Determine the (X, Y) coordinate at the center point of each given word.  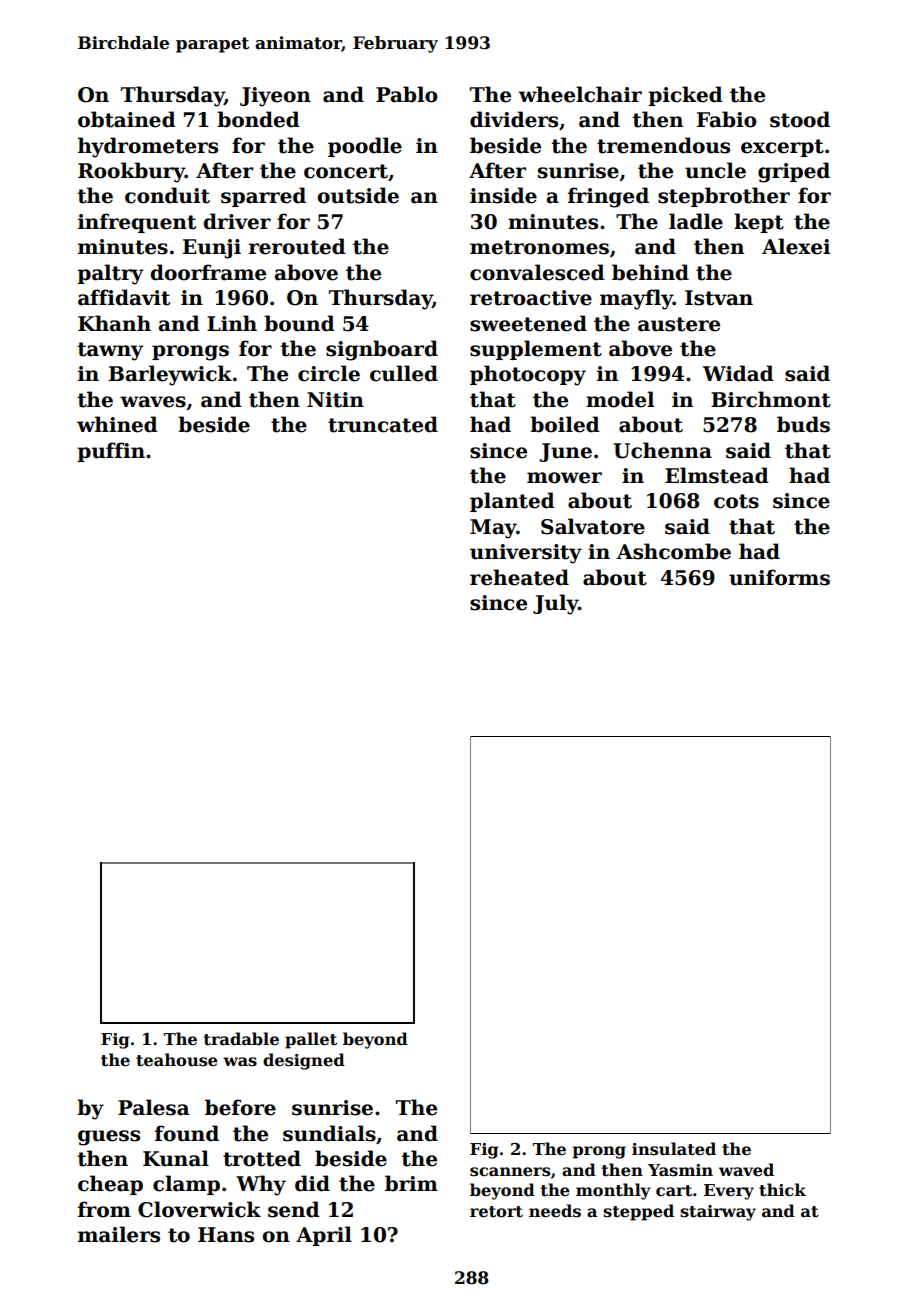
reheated (519, 577)
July (555, 604)
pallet (311, 1040)
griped (794, 172)
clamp (186, 1185)
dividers (514, 119)
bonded (258, 119)
